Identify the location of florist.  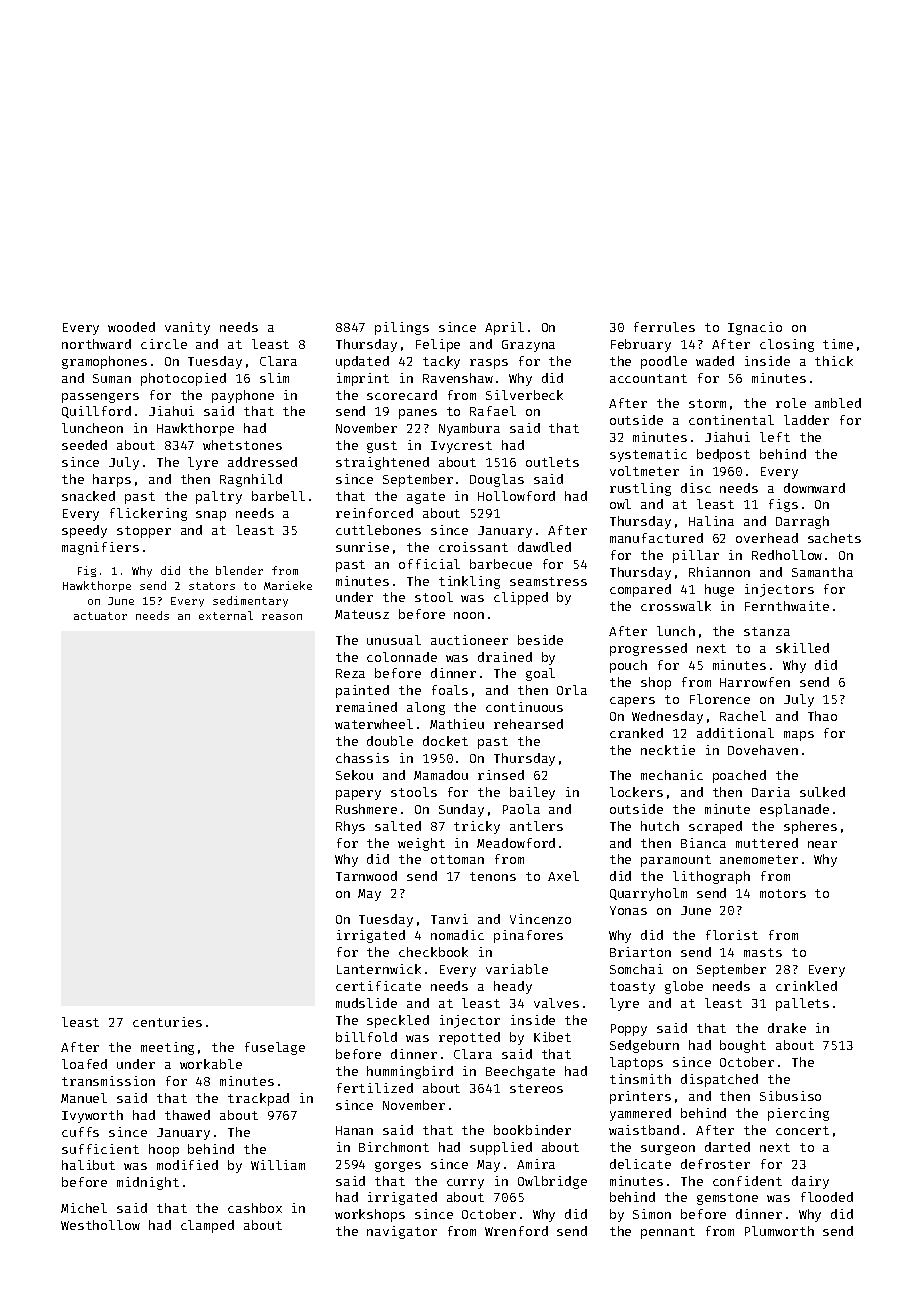
(732, 935).
